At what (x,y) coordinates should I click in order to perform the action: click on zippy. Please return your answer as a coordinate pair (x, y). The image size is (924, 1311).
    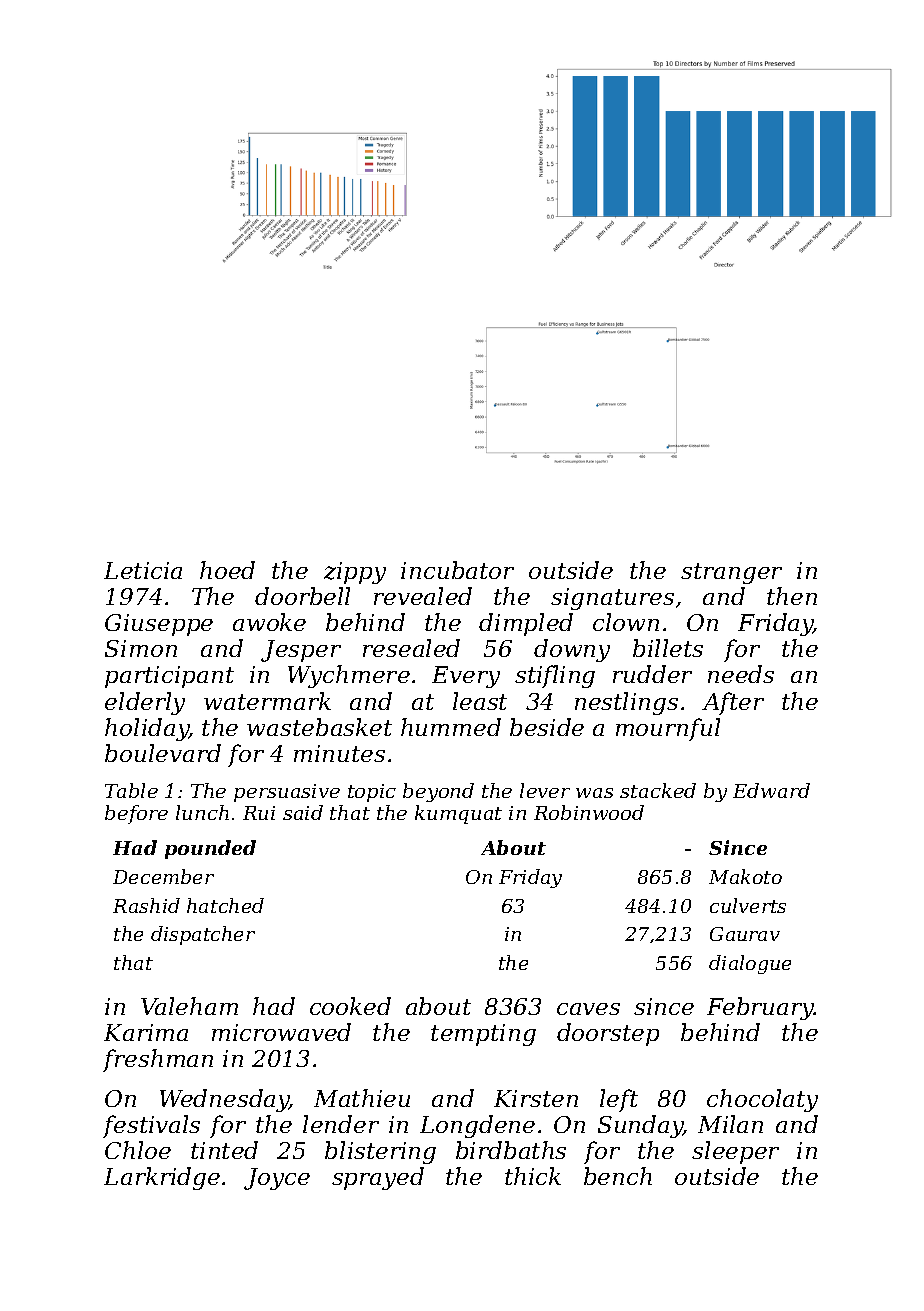
    Looking at the image, I should click on (355, 573).
